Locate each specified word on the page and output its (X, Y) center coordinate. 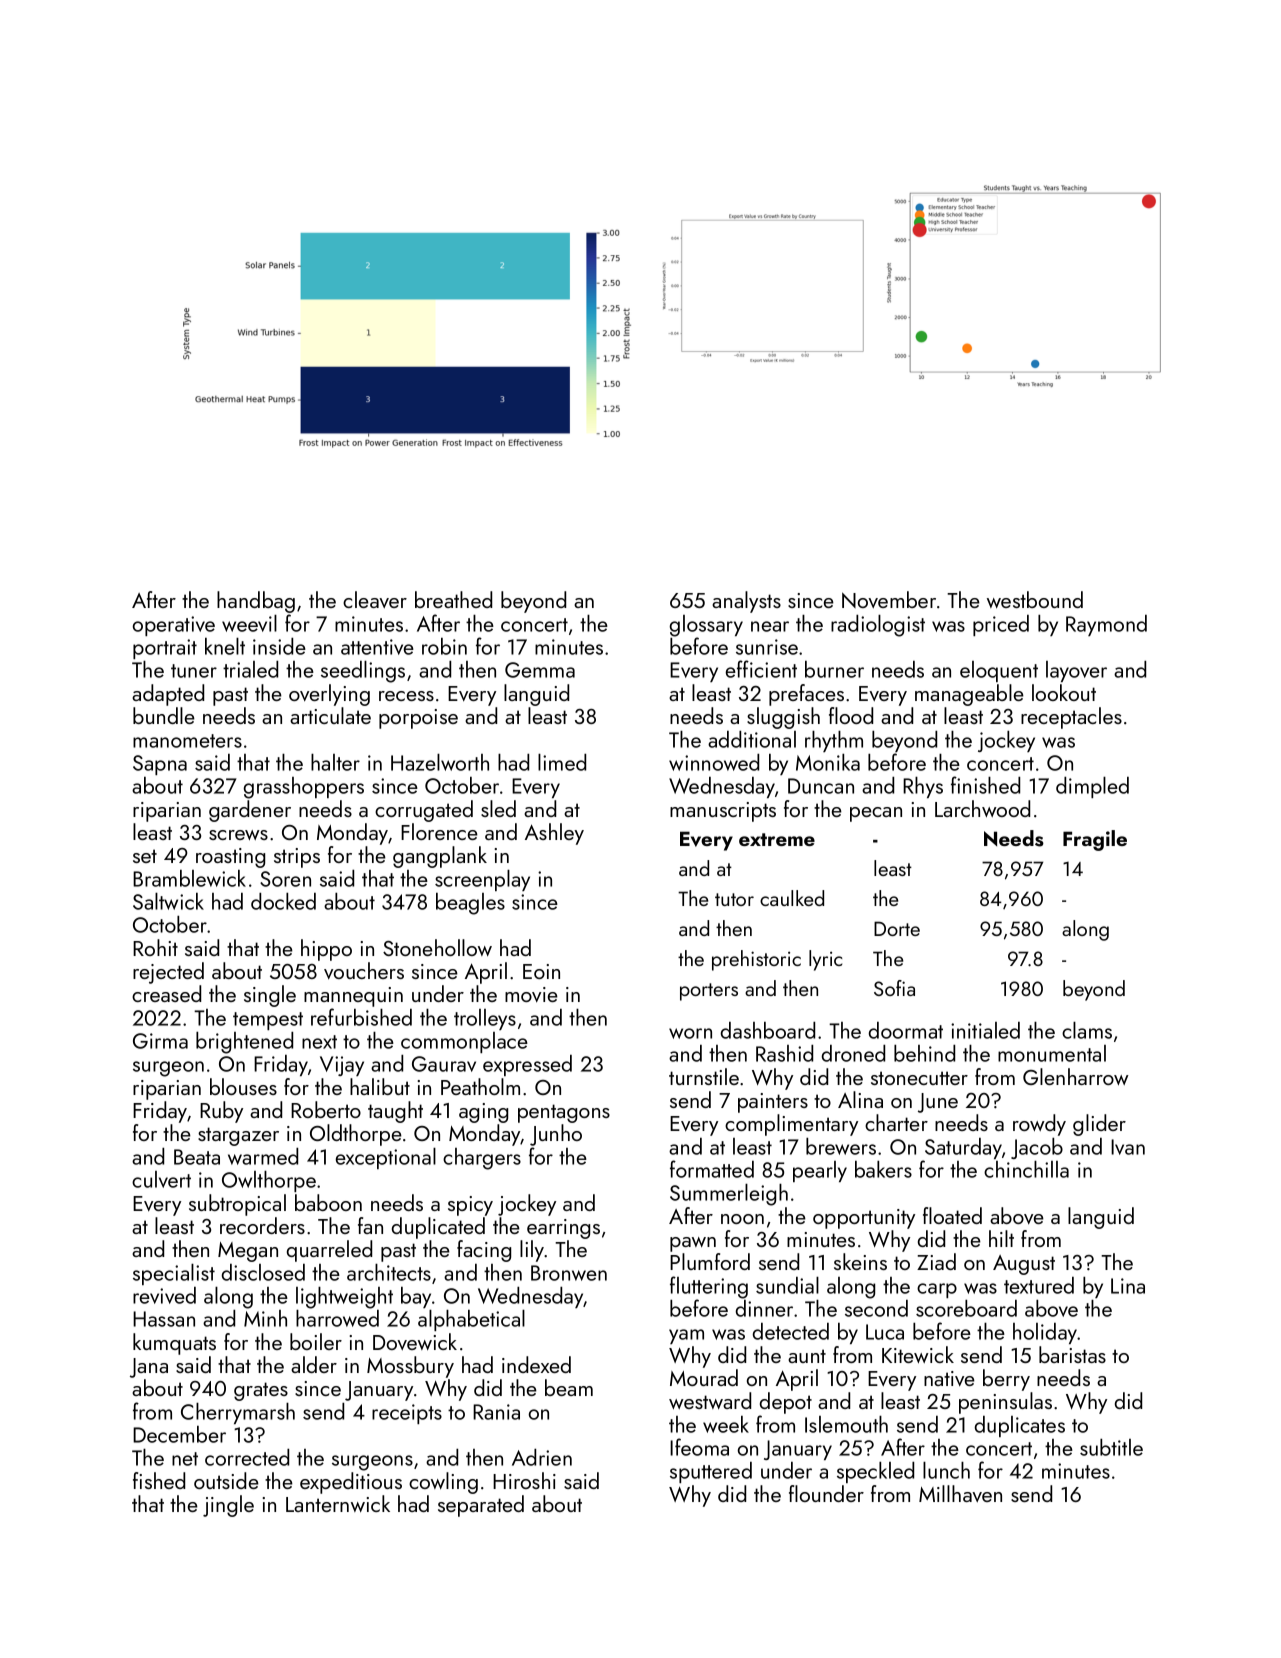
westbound (1035, 599)
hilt (1001, 1238)
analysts (746, 602)
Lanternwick (338, 1503)
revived (164, 1295)
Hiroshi (524, 1480)
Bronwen (569, 1273)
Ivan (1128, 1147)
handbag (256, 602)
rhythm (834, 741)
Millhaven (960, 1493)
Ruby (221, 1112)
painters (773, 1103)
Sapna (160, 765)
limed (562, 762)
